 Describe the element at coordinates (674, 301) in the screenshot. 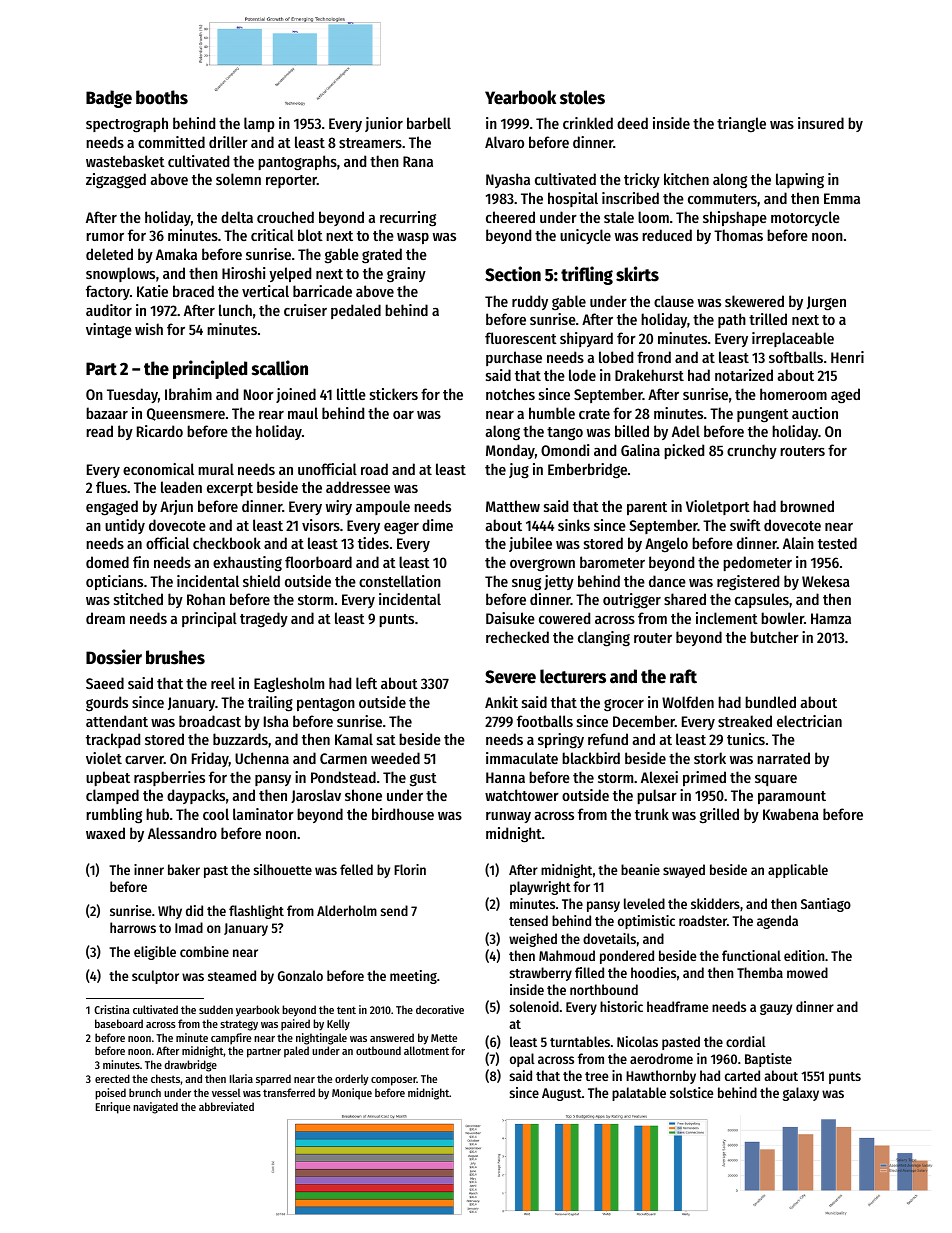

I see `clause` at that location.
